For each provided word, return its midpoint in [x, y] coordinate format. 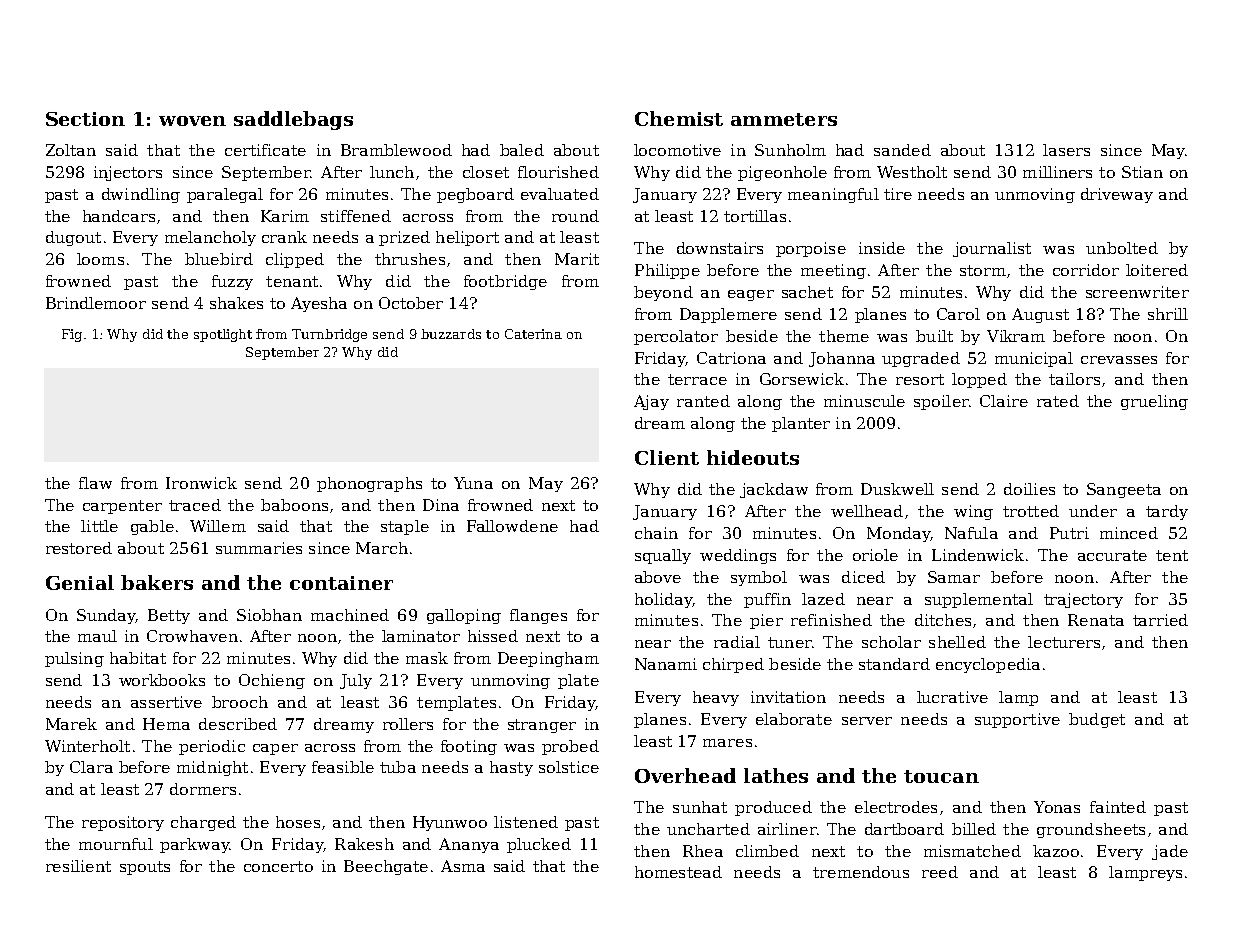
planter [801, 424]
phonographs [369, 484]
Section [85, 119]
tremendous [861, 872]
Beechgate [386, 867]
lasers [1066, 150]
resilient [78, 866]
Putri [1069, 533]
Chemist [679, 118]
